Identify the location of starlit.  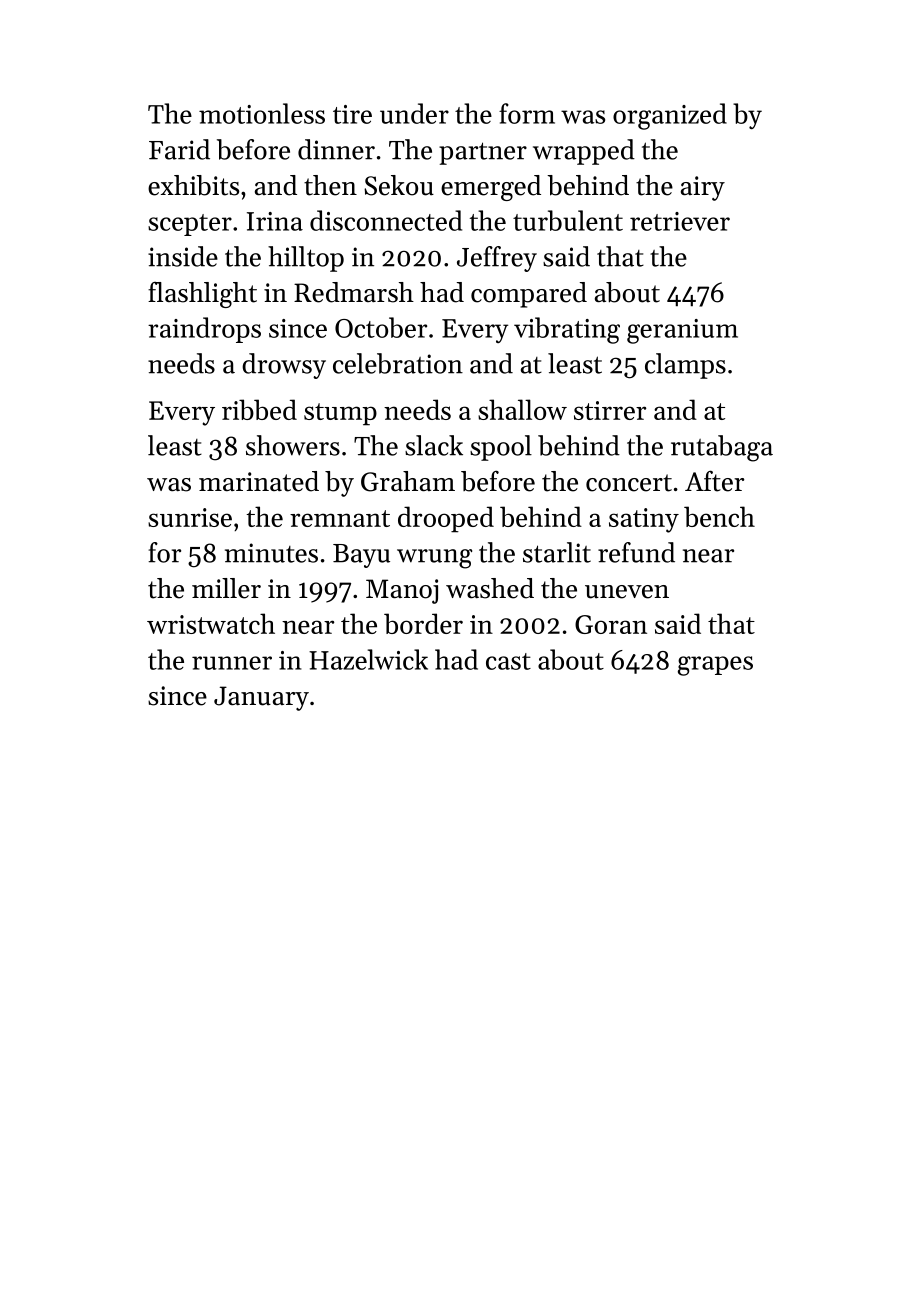
(557, 552).
